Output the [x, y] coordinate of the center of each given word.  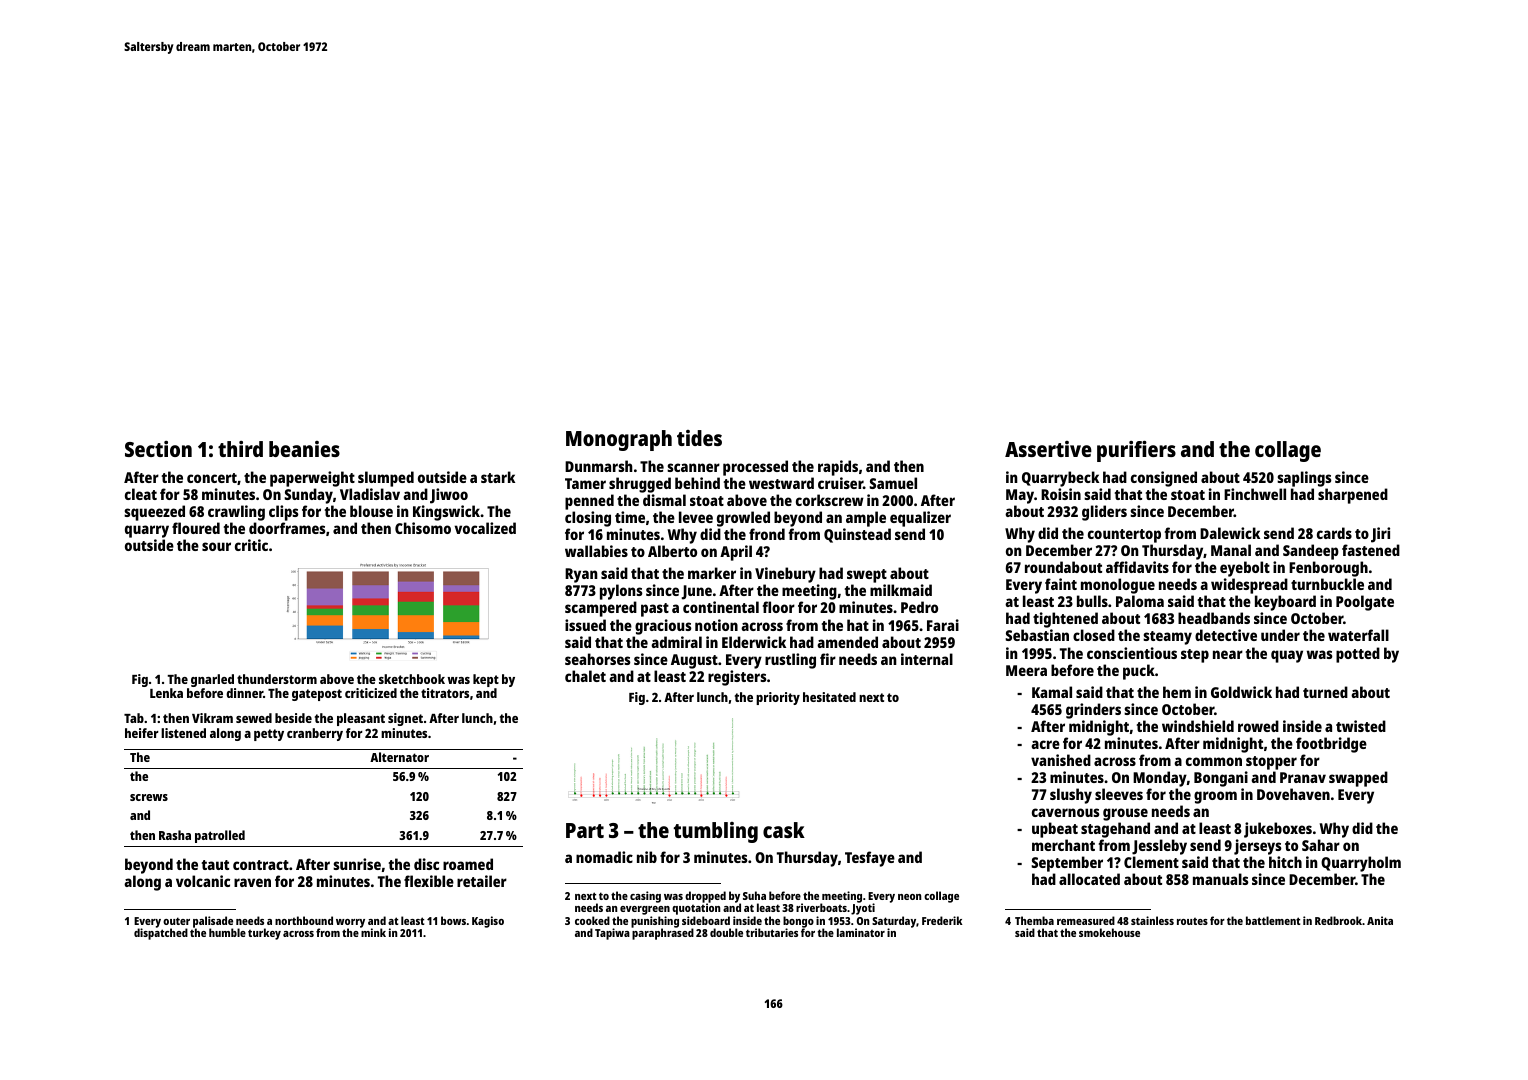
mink [373, 933]
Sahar [1321, 845]
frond [767, 534]
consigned [1164, 479]
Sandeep [1311, 552]
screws [149, 797]
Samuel [893, 483]
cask [784, 830]
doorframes [287, 528]
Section [158, 449]
